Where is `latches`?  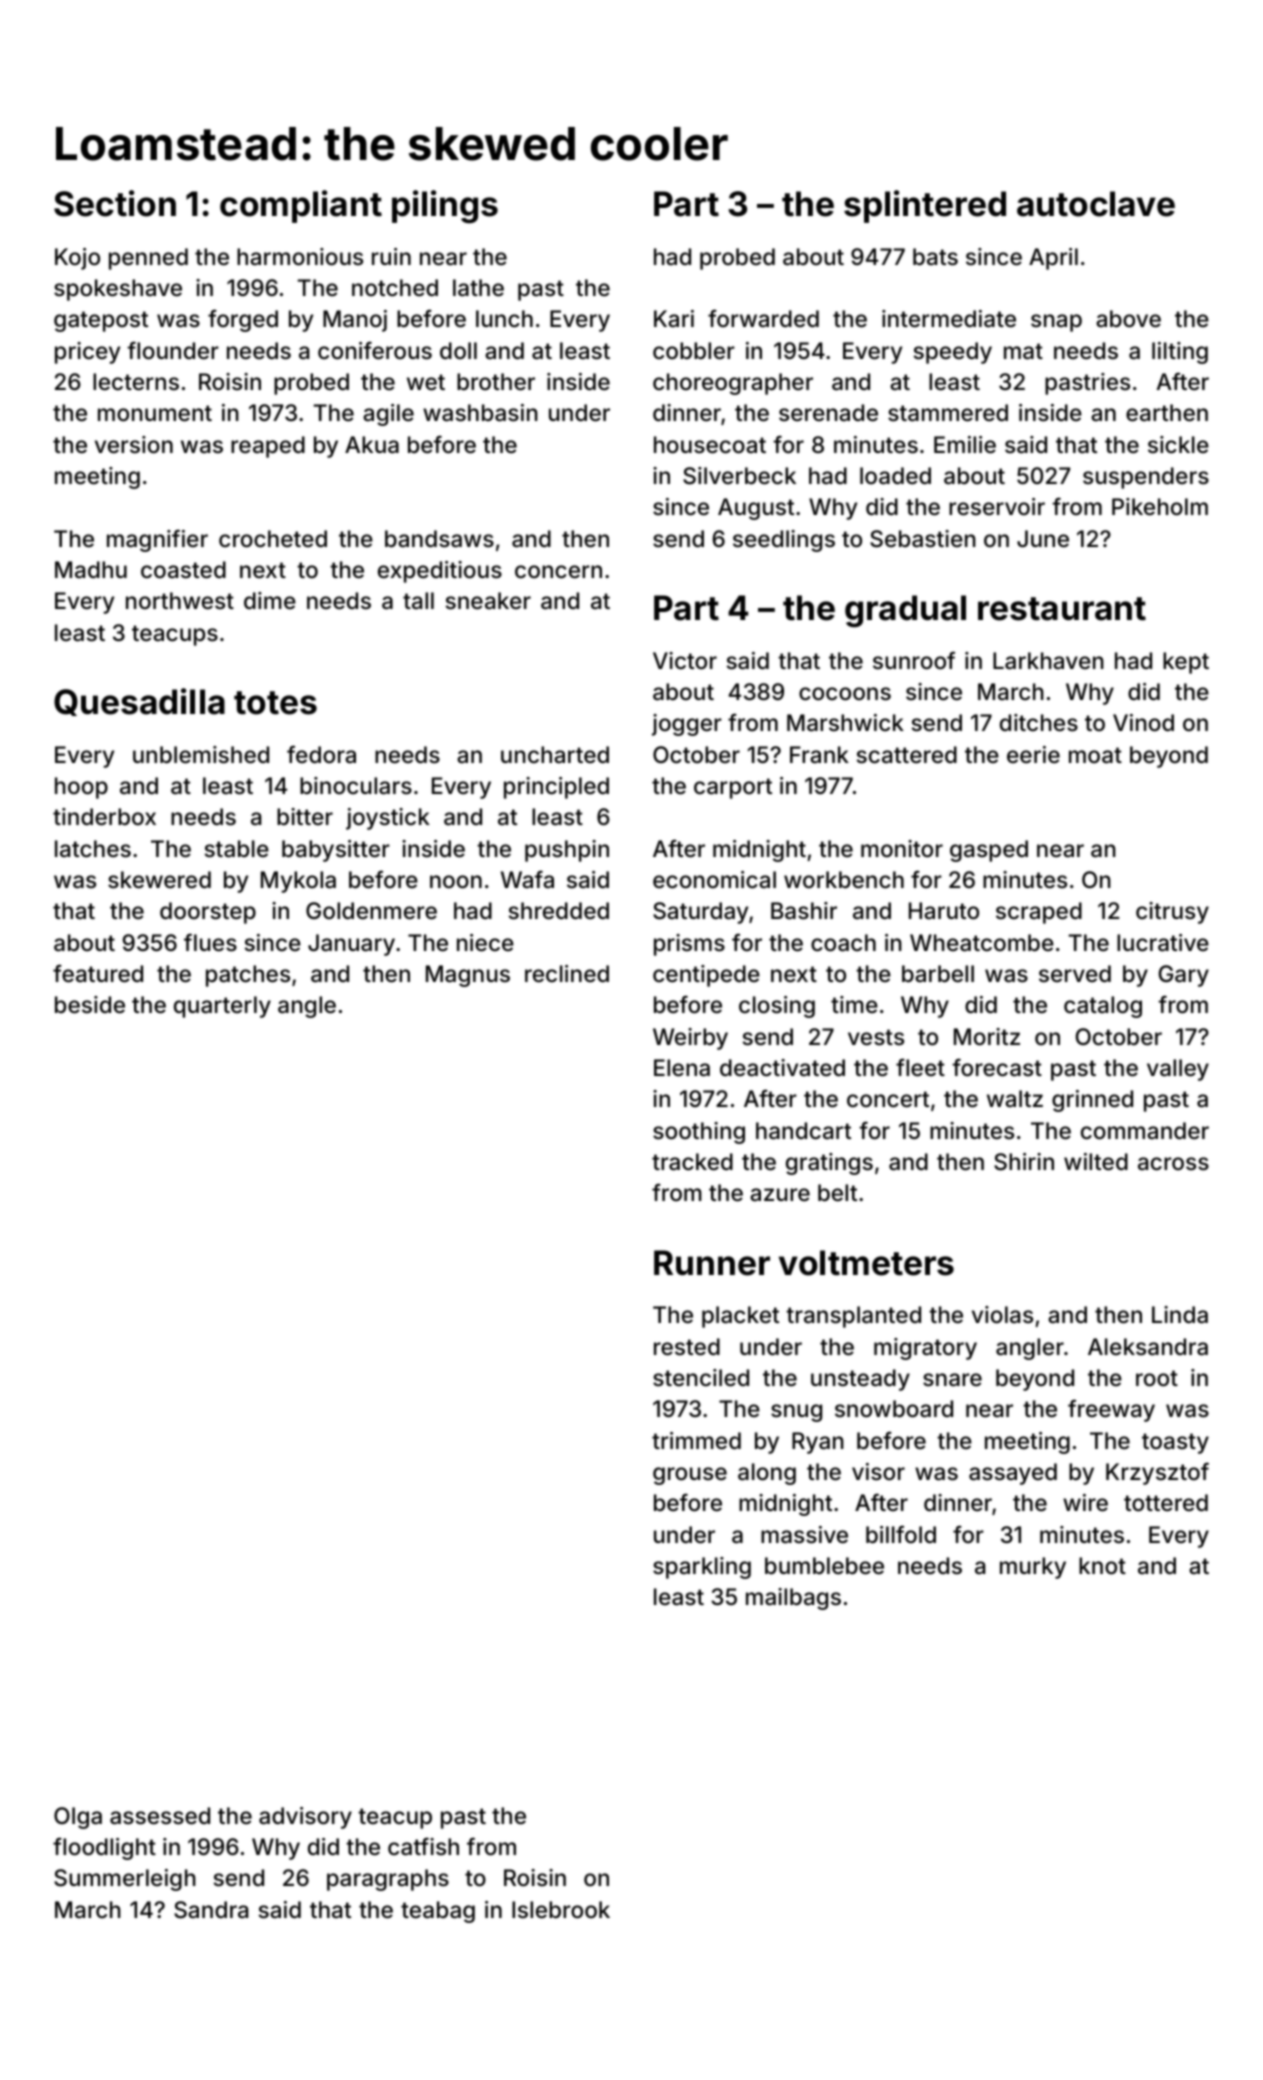
latches is located at coordinates (93, 849).
